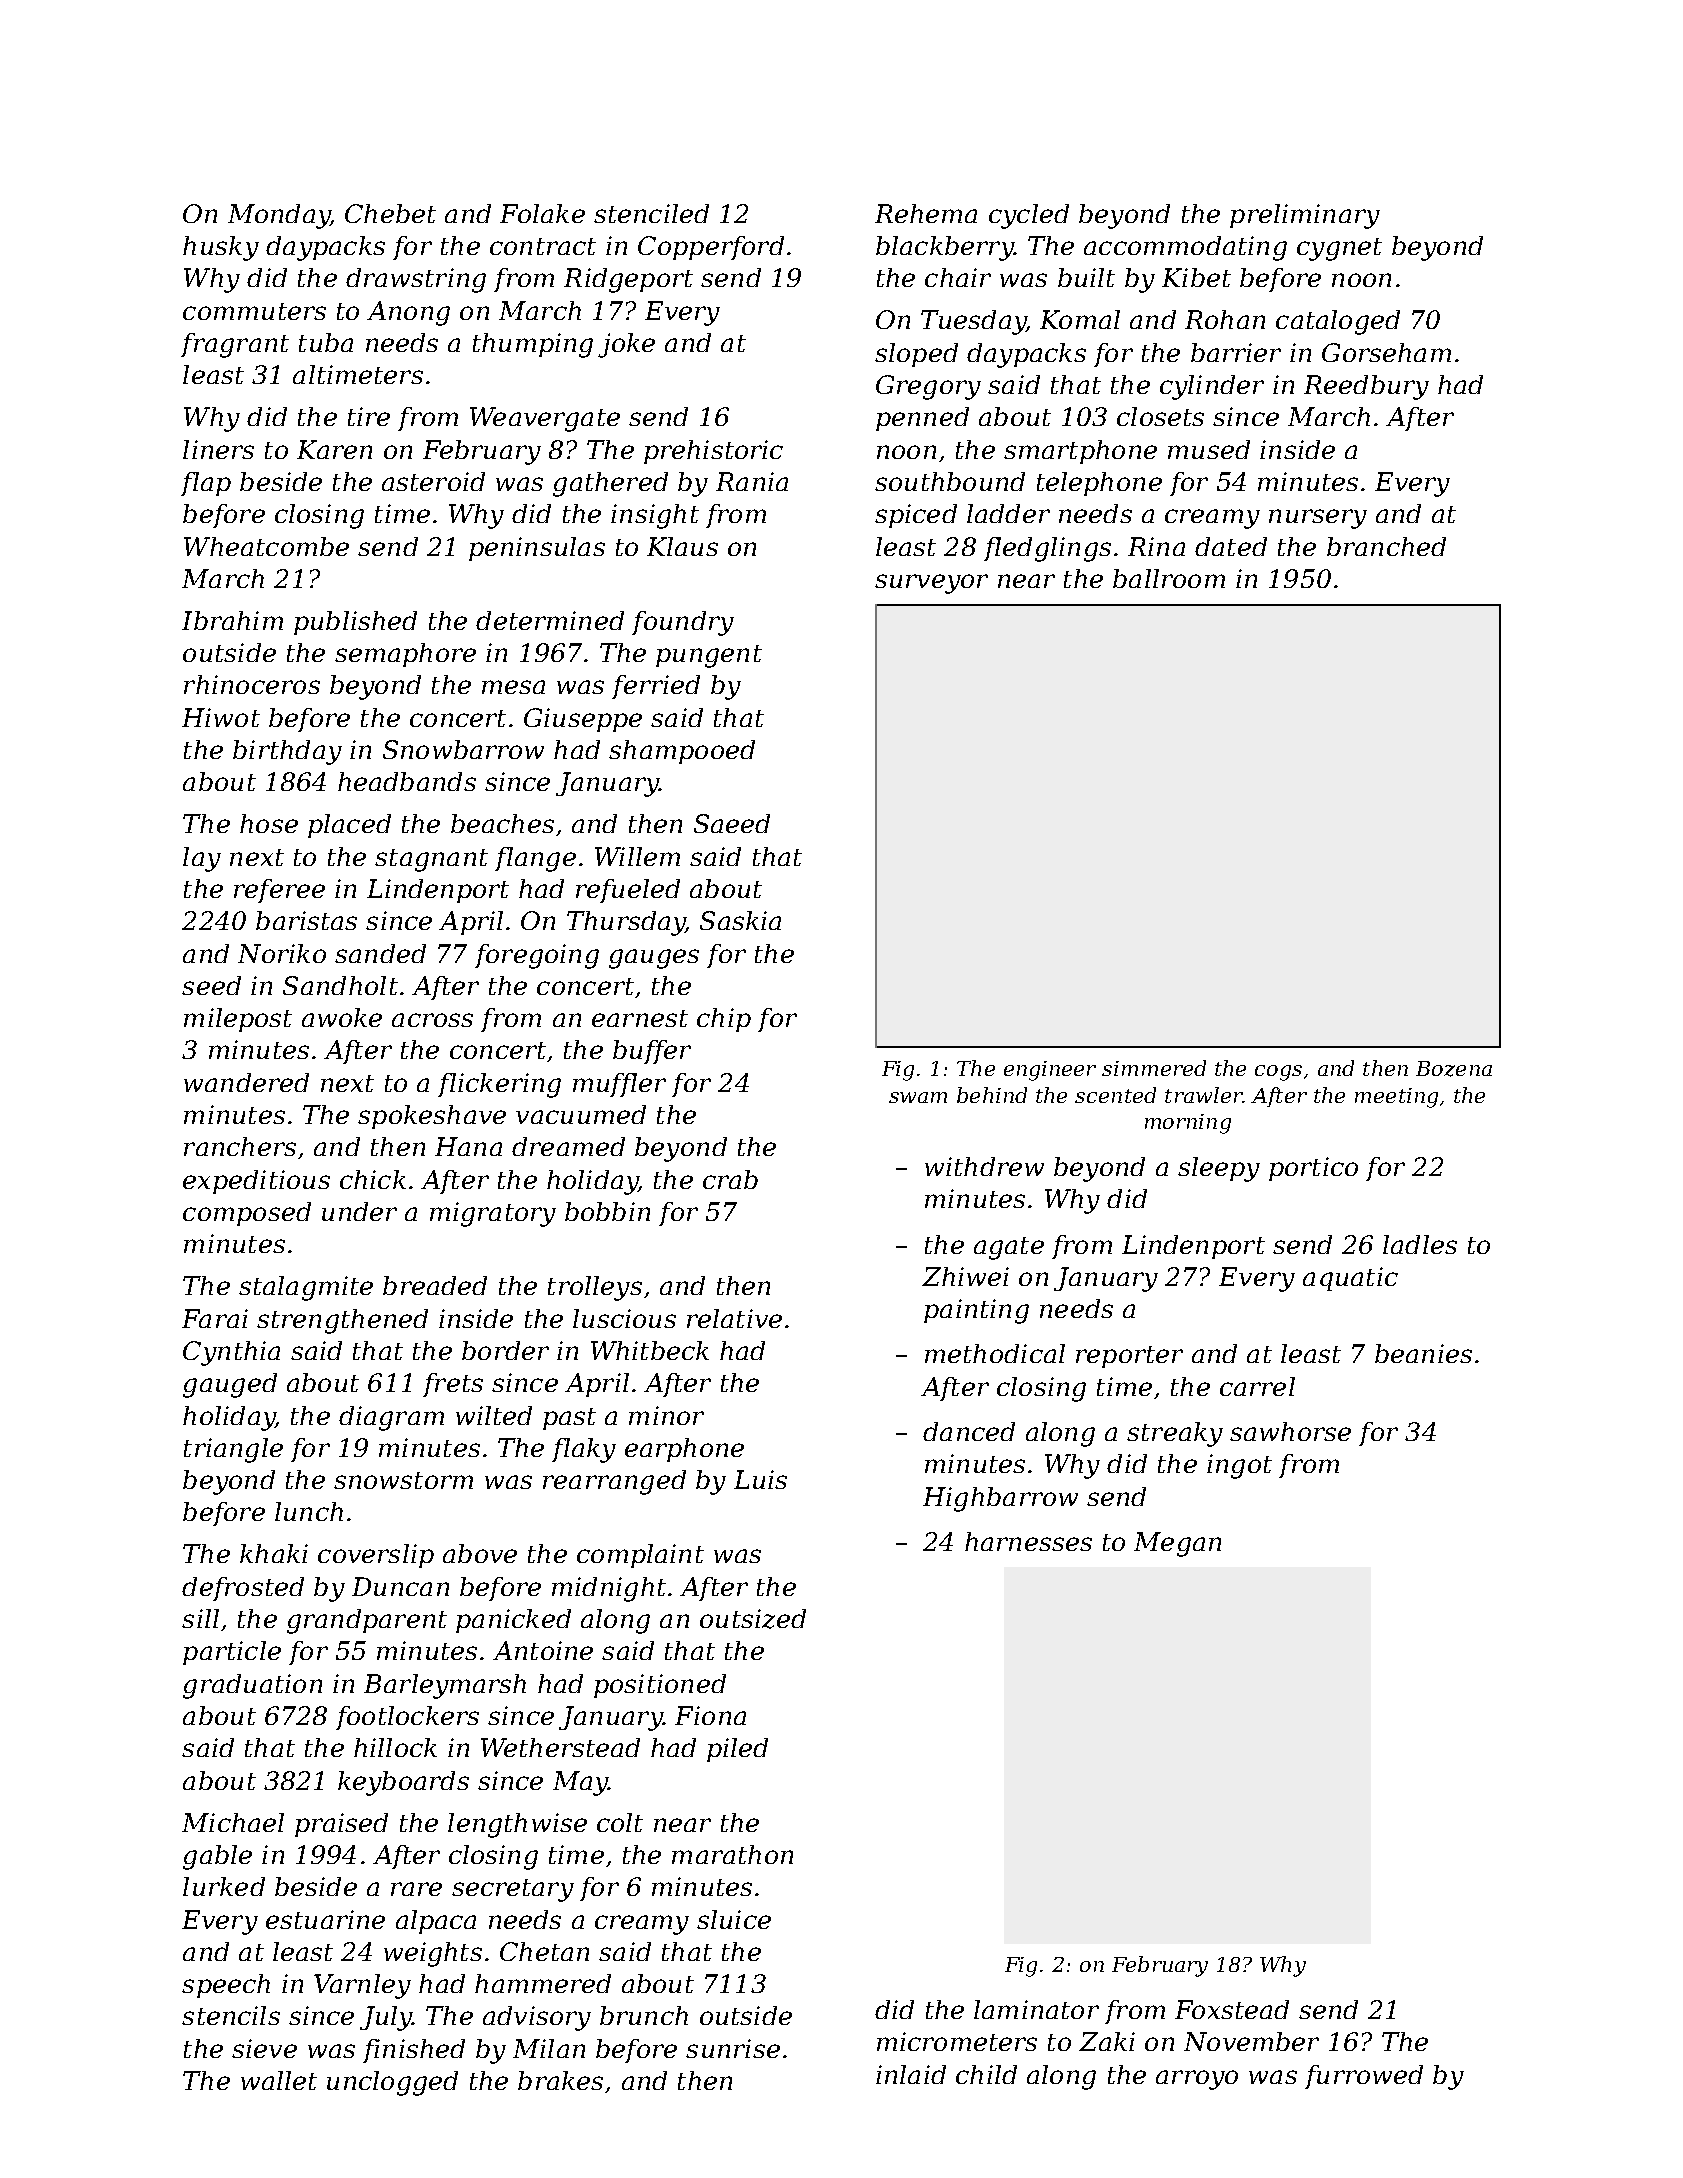  What do you see at coordinates (1386, 546) in the screenshot?
I see `branched` at bounding box center [1386, 546].
